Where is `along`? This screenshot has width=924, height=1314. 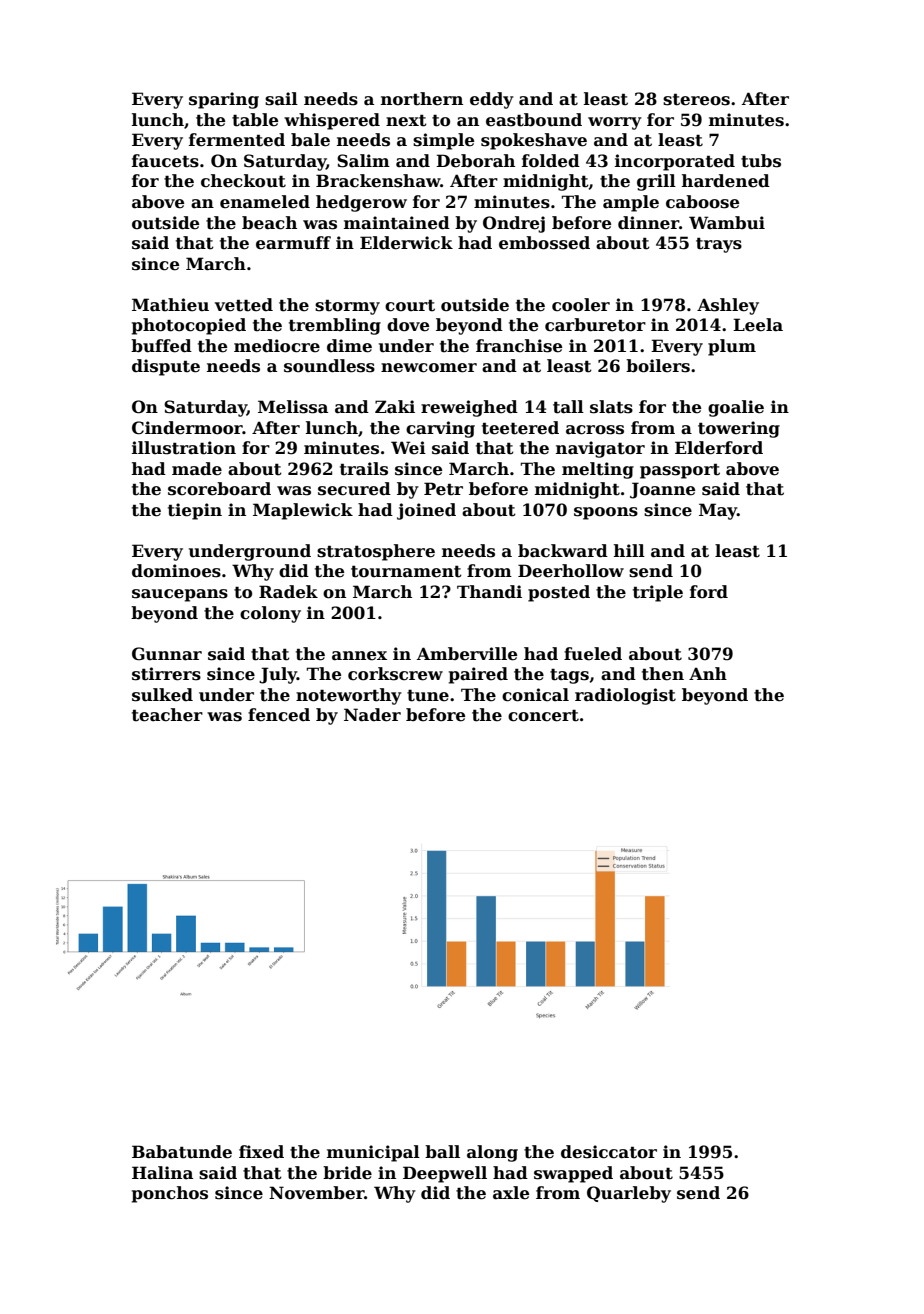 along is located at coordinates (492, 1153).
